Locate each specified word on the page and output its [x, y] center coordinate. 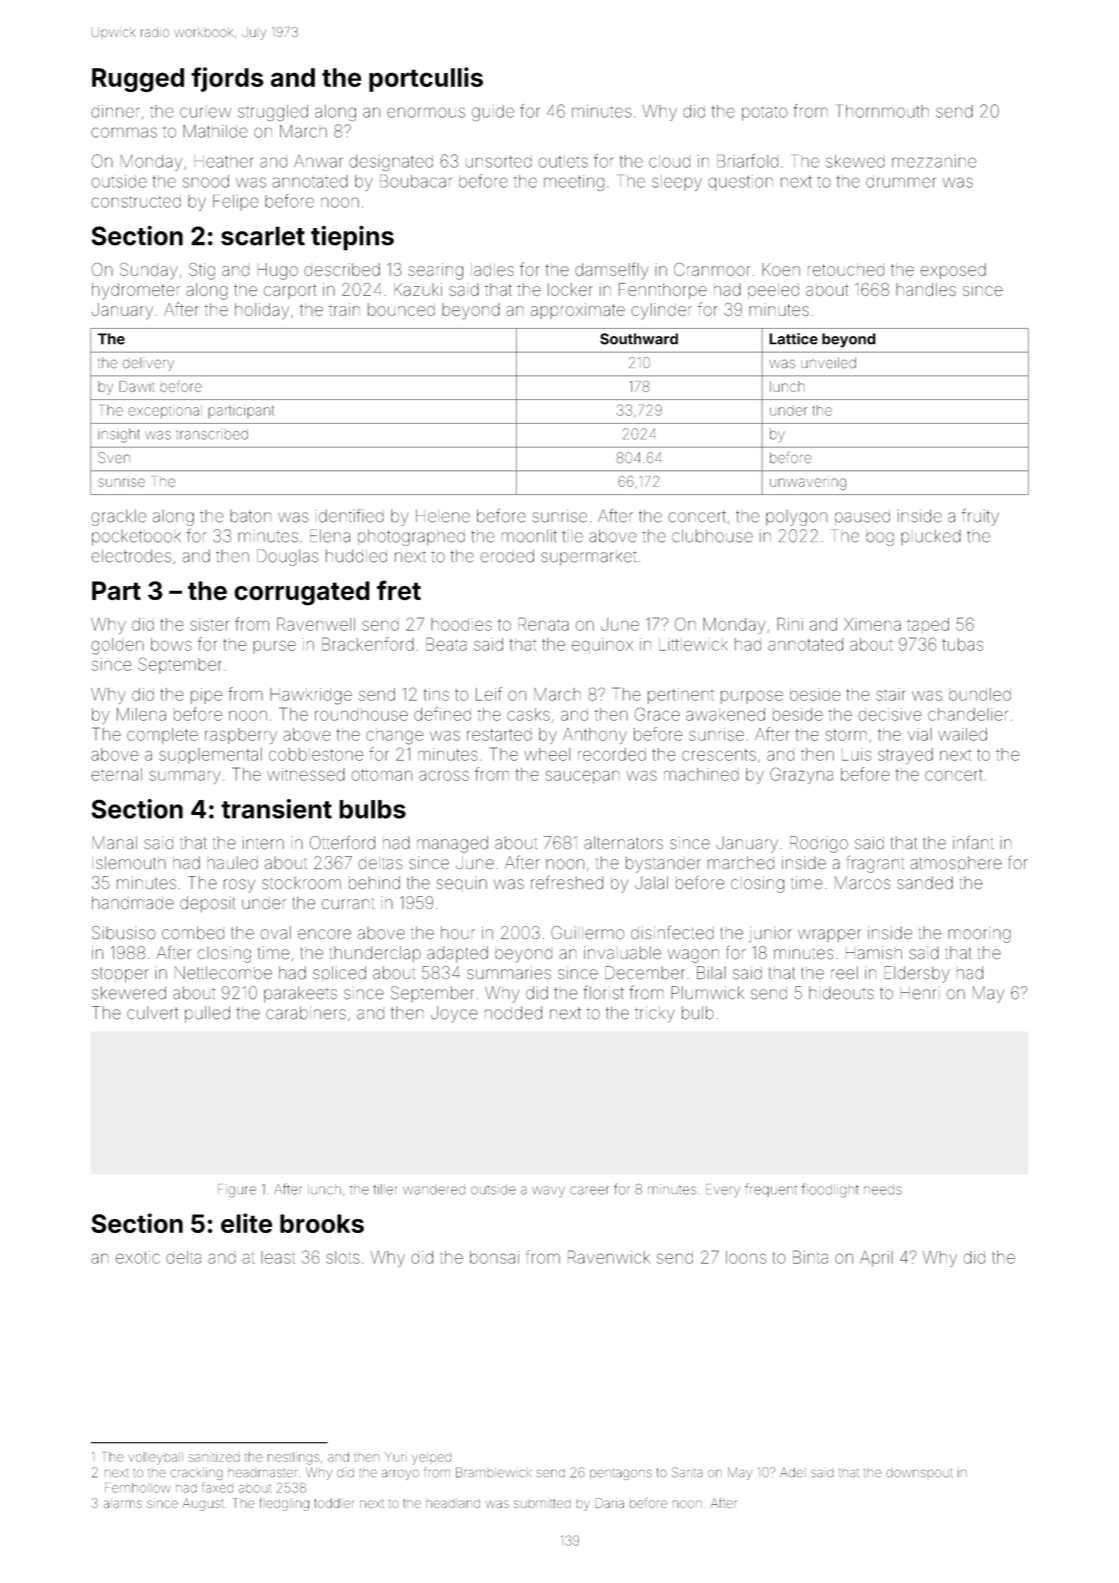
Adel [791, 1472]
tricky [655, 1014]
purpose [752, 697]
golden [117, 646]
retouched [846, 270]
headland [453, 1503]
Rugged [138, 80]
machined [701, 774]
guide [493, 113]
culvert [152, 1013]
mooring [979, 934]
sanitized [214, 1457]
